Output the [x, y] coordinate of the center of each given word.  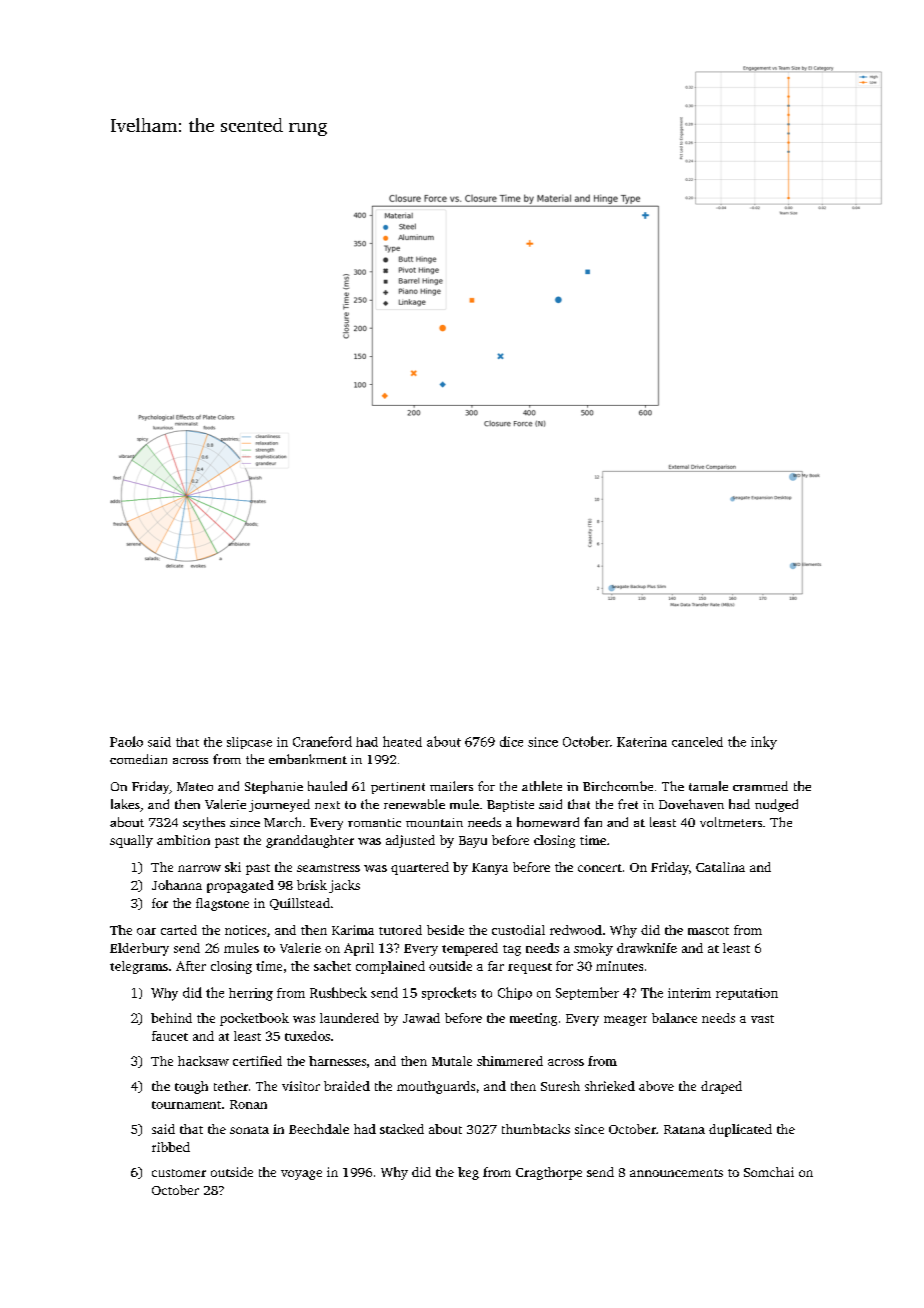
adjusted [410, 841]
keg [468, 1173]
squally [131, 841]
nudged [776, 805]
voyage [301, 1175]
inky [764, 743]
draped [721, 1087]
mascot [708, 931]
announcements [676, 1173]
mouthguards [436, 1087]
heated [402, 741]
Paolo [126, 741]
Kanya [490, 869]
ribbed [171, 1147]
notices [245, 930]
